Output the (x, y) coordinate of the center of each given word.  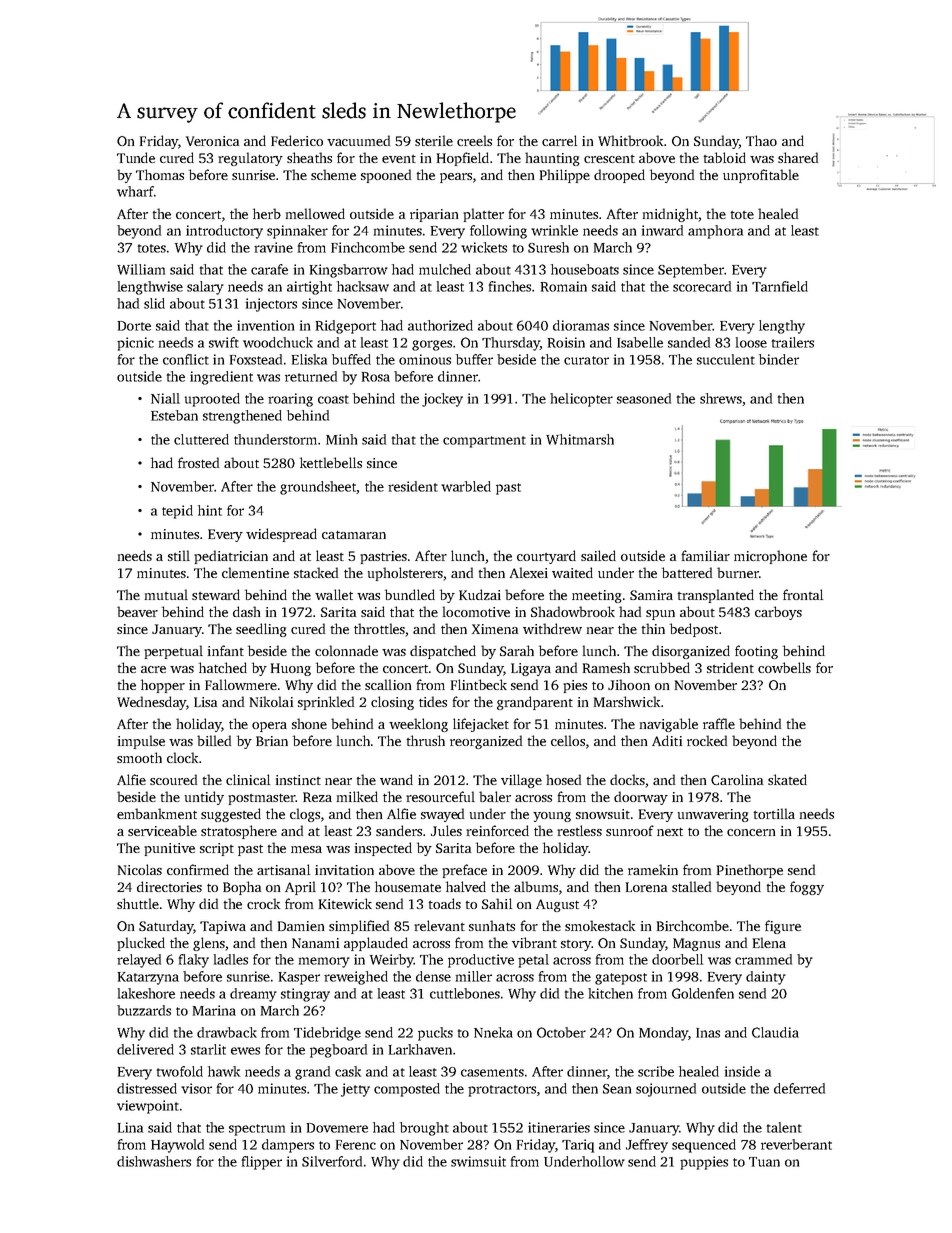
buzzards (144, 1010)
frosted (198, 462)
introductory (224, 232)
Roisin (566, 342)
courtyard (546, 557)
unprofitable (761, 176)
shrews (721, 398)
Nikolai (271, 701)
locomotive (476, 611)
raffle (719, 723)
